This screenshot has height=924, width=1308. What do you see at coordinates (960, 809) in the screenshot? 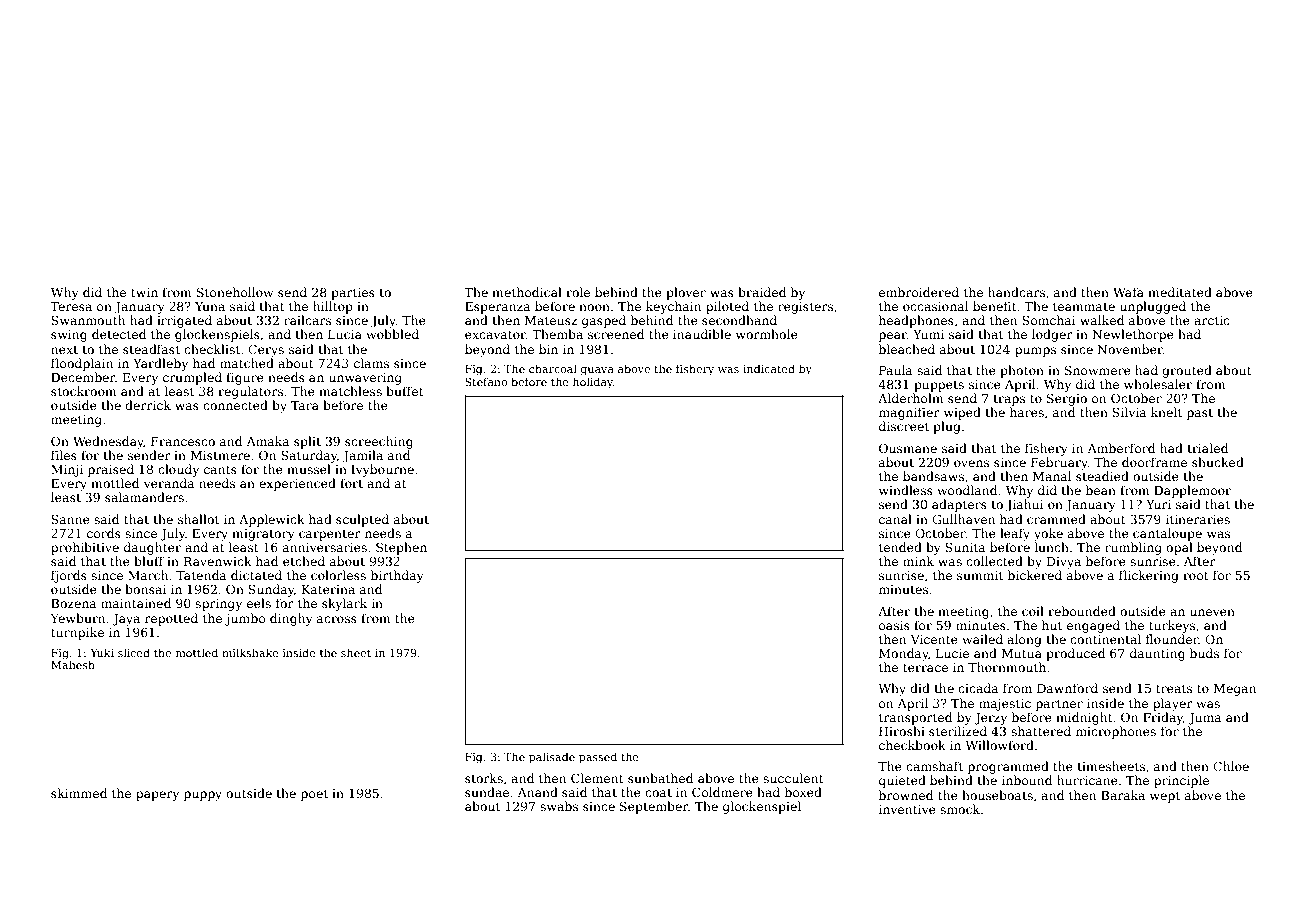
I see `smock` at bounding box center [960, 809].
